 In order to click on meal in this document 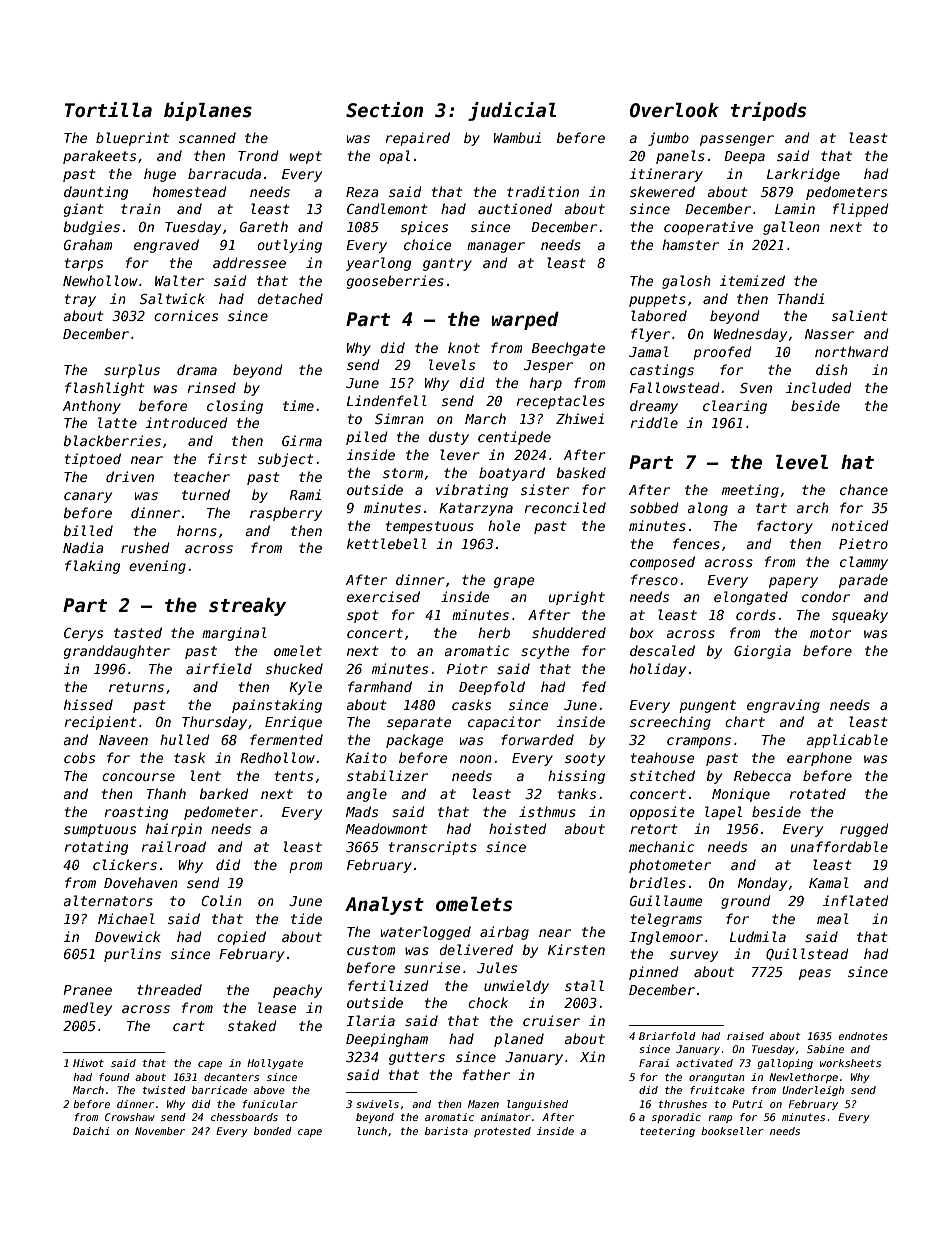, I will do `click(833, 918)`.
